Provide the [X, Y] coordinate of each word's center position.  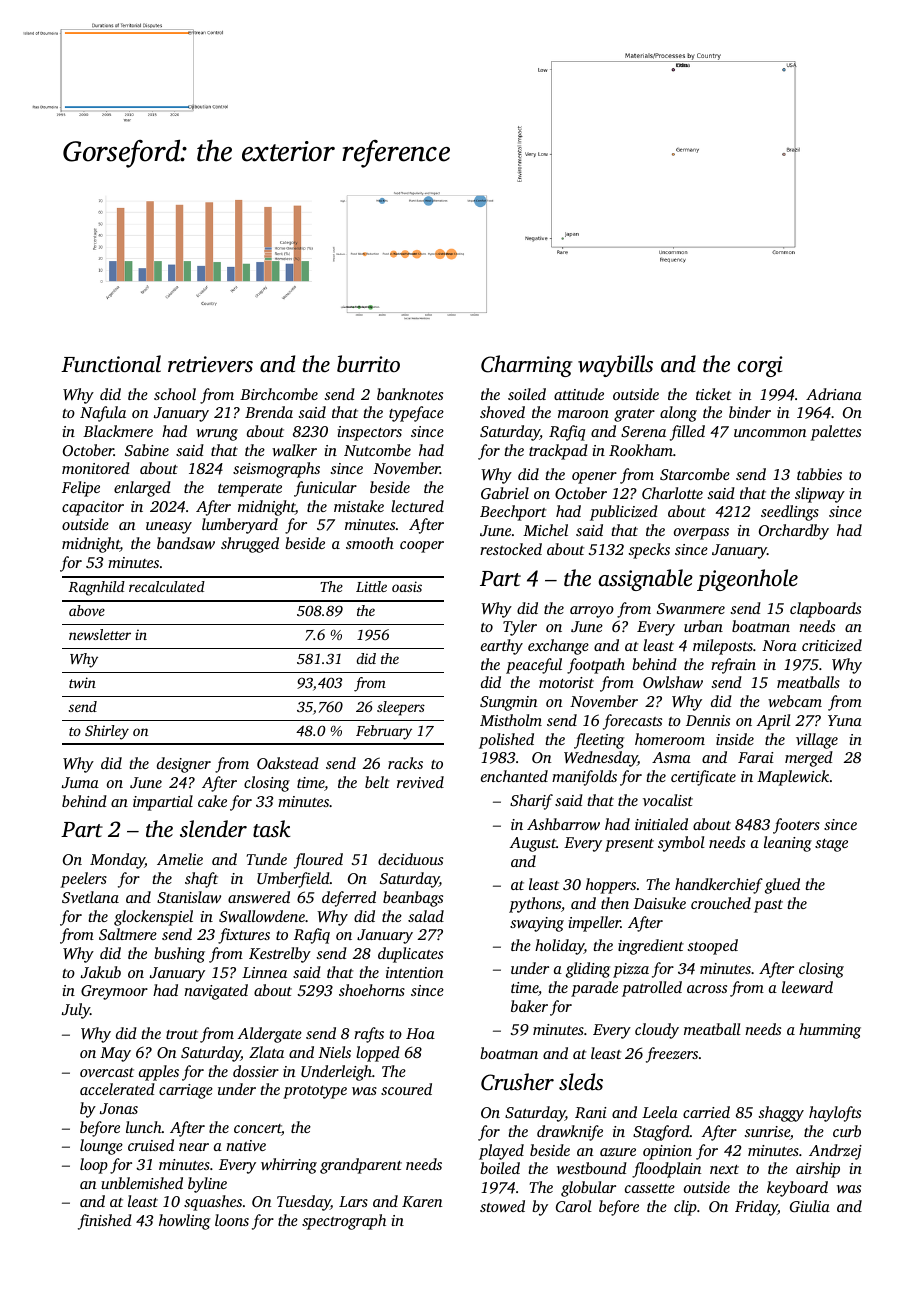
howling [184, 1222]
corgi [760, 366]
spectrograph [344, 1222]
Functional [111, 364]
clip [685, 1208]
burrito [368, 364]
